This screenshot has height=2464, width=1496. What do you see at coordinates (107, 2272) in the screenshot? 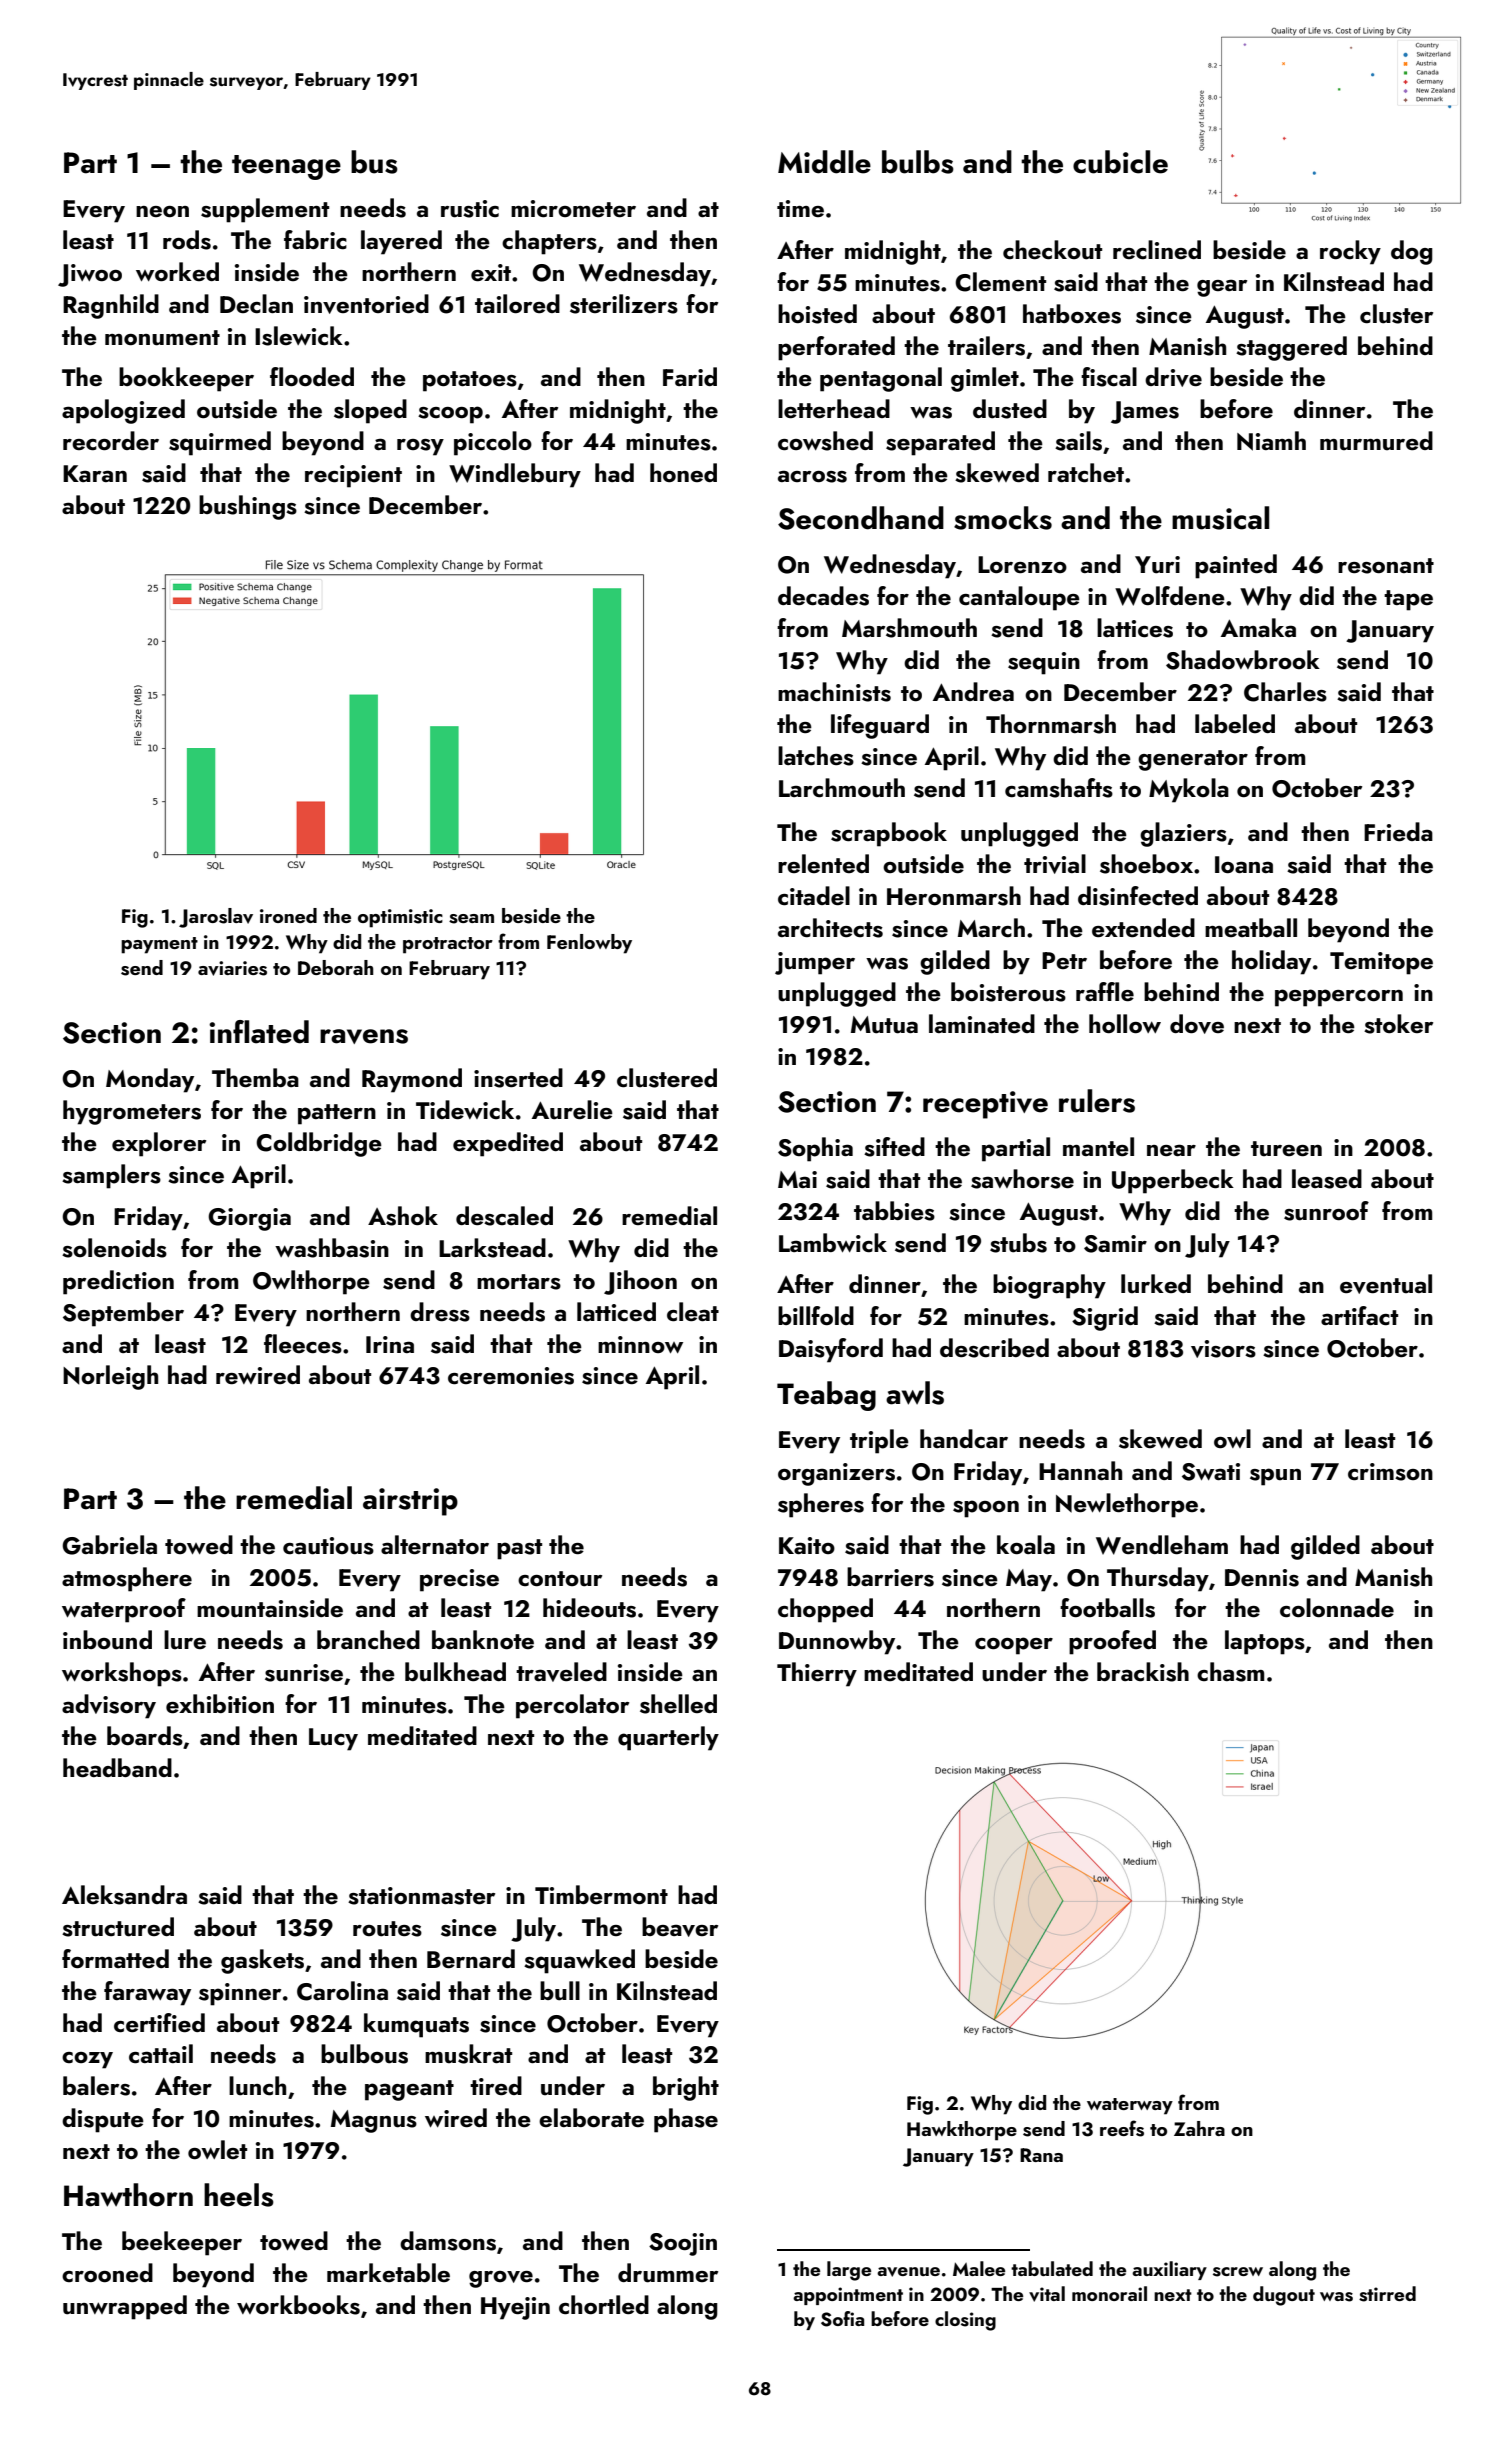
I see `crooned` at bounding box center [107, 2272].
